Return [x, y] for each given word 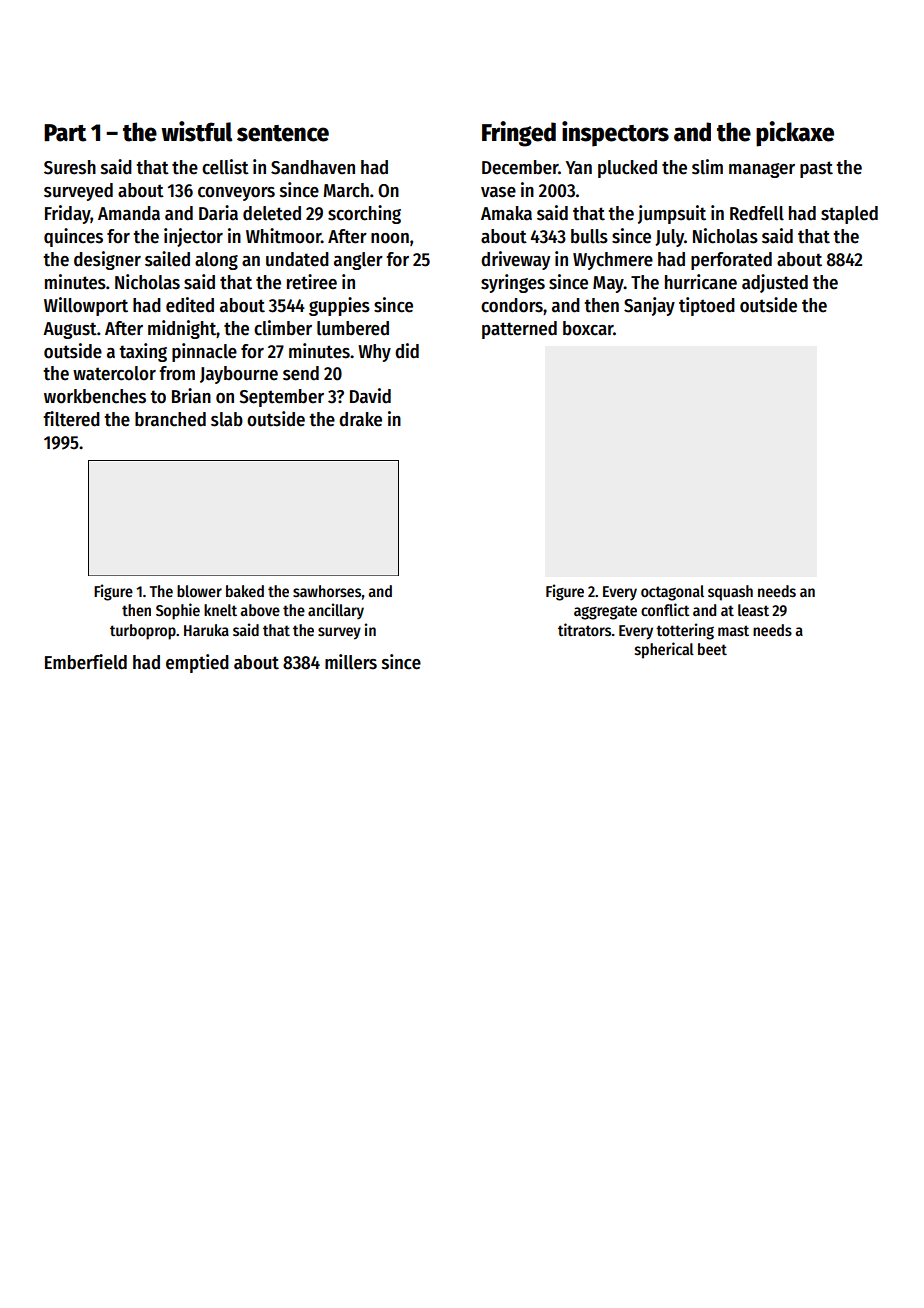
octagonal [672, 593]
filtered [71, 419]
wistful [196, 131]
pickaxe [795, 134]
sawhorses [327, 591]
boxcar [588, 328]
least [753, 610]
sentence [283, 133]
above [260, 610]
